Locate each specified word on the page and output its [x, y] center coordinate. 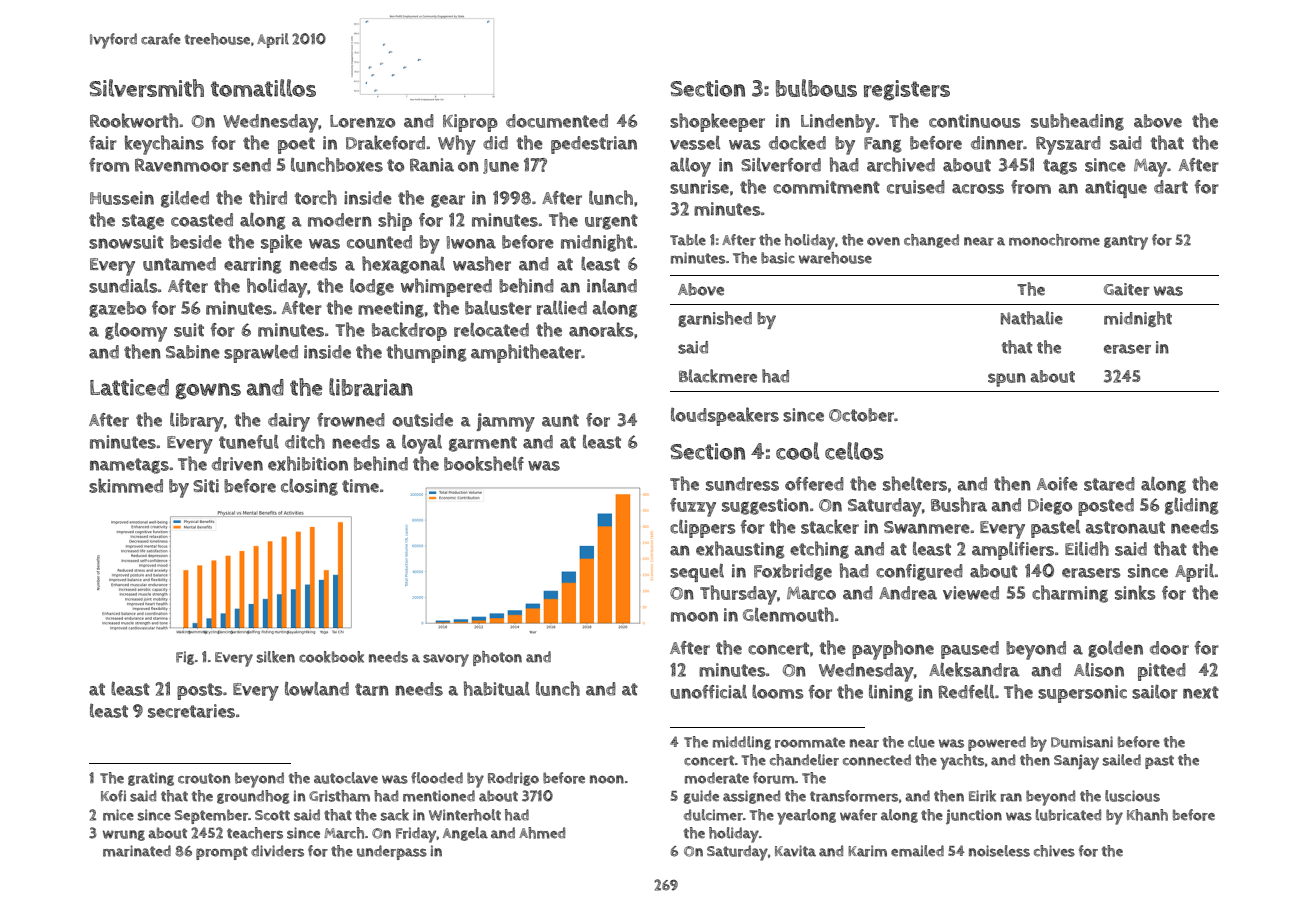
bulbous [816, 88]
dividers [277, 851]
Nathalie [1032, 318]
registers [907, 90]
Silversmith [146, 88]
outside [422, 420]
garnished [715, 319]
